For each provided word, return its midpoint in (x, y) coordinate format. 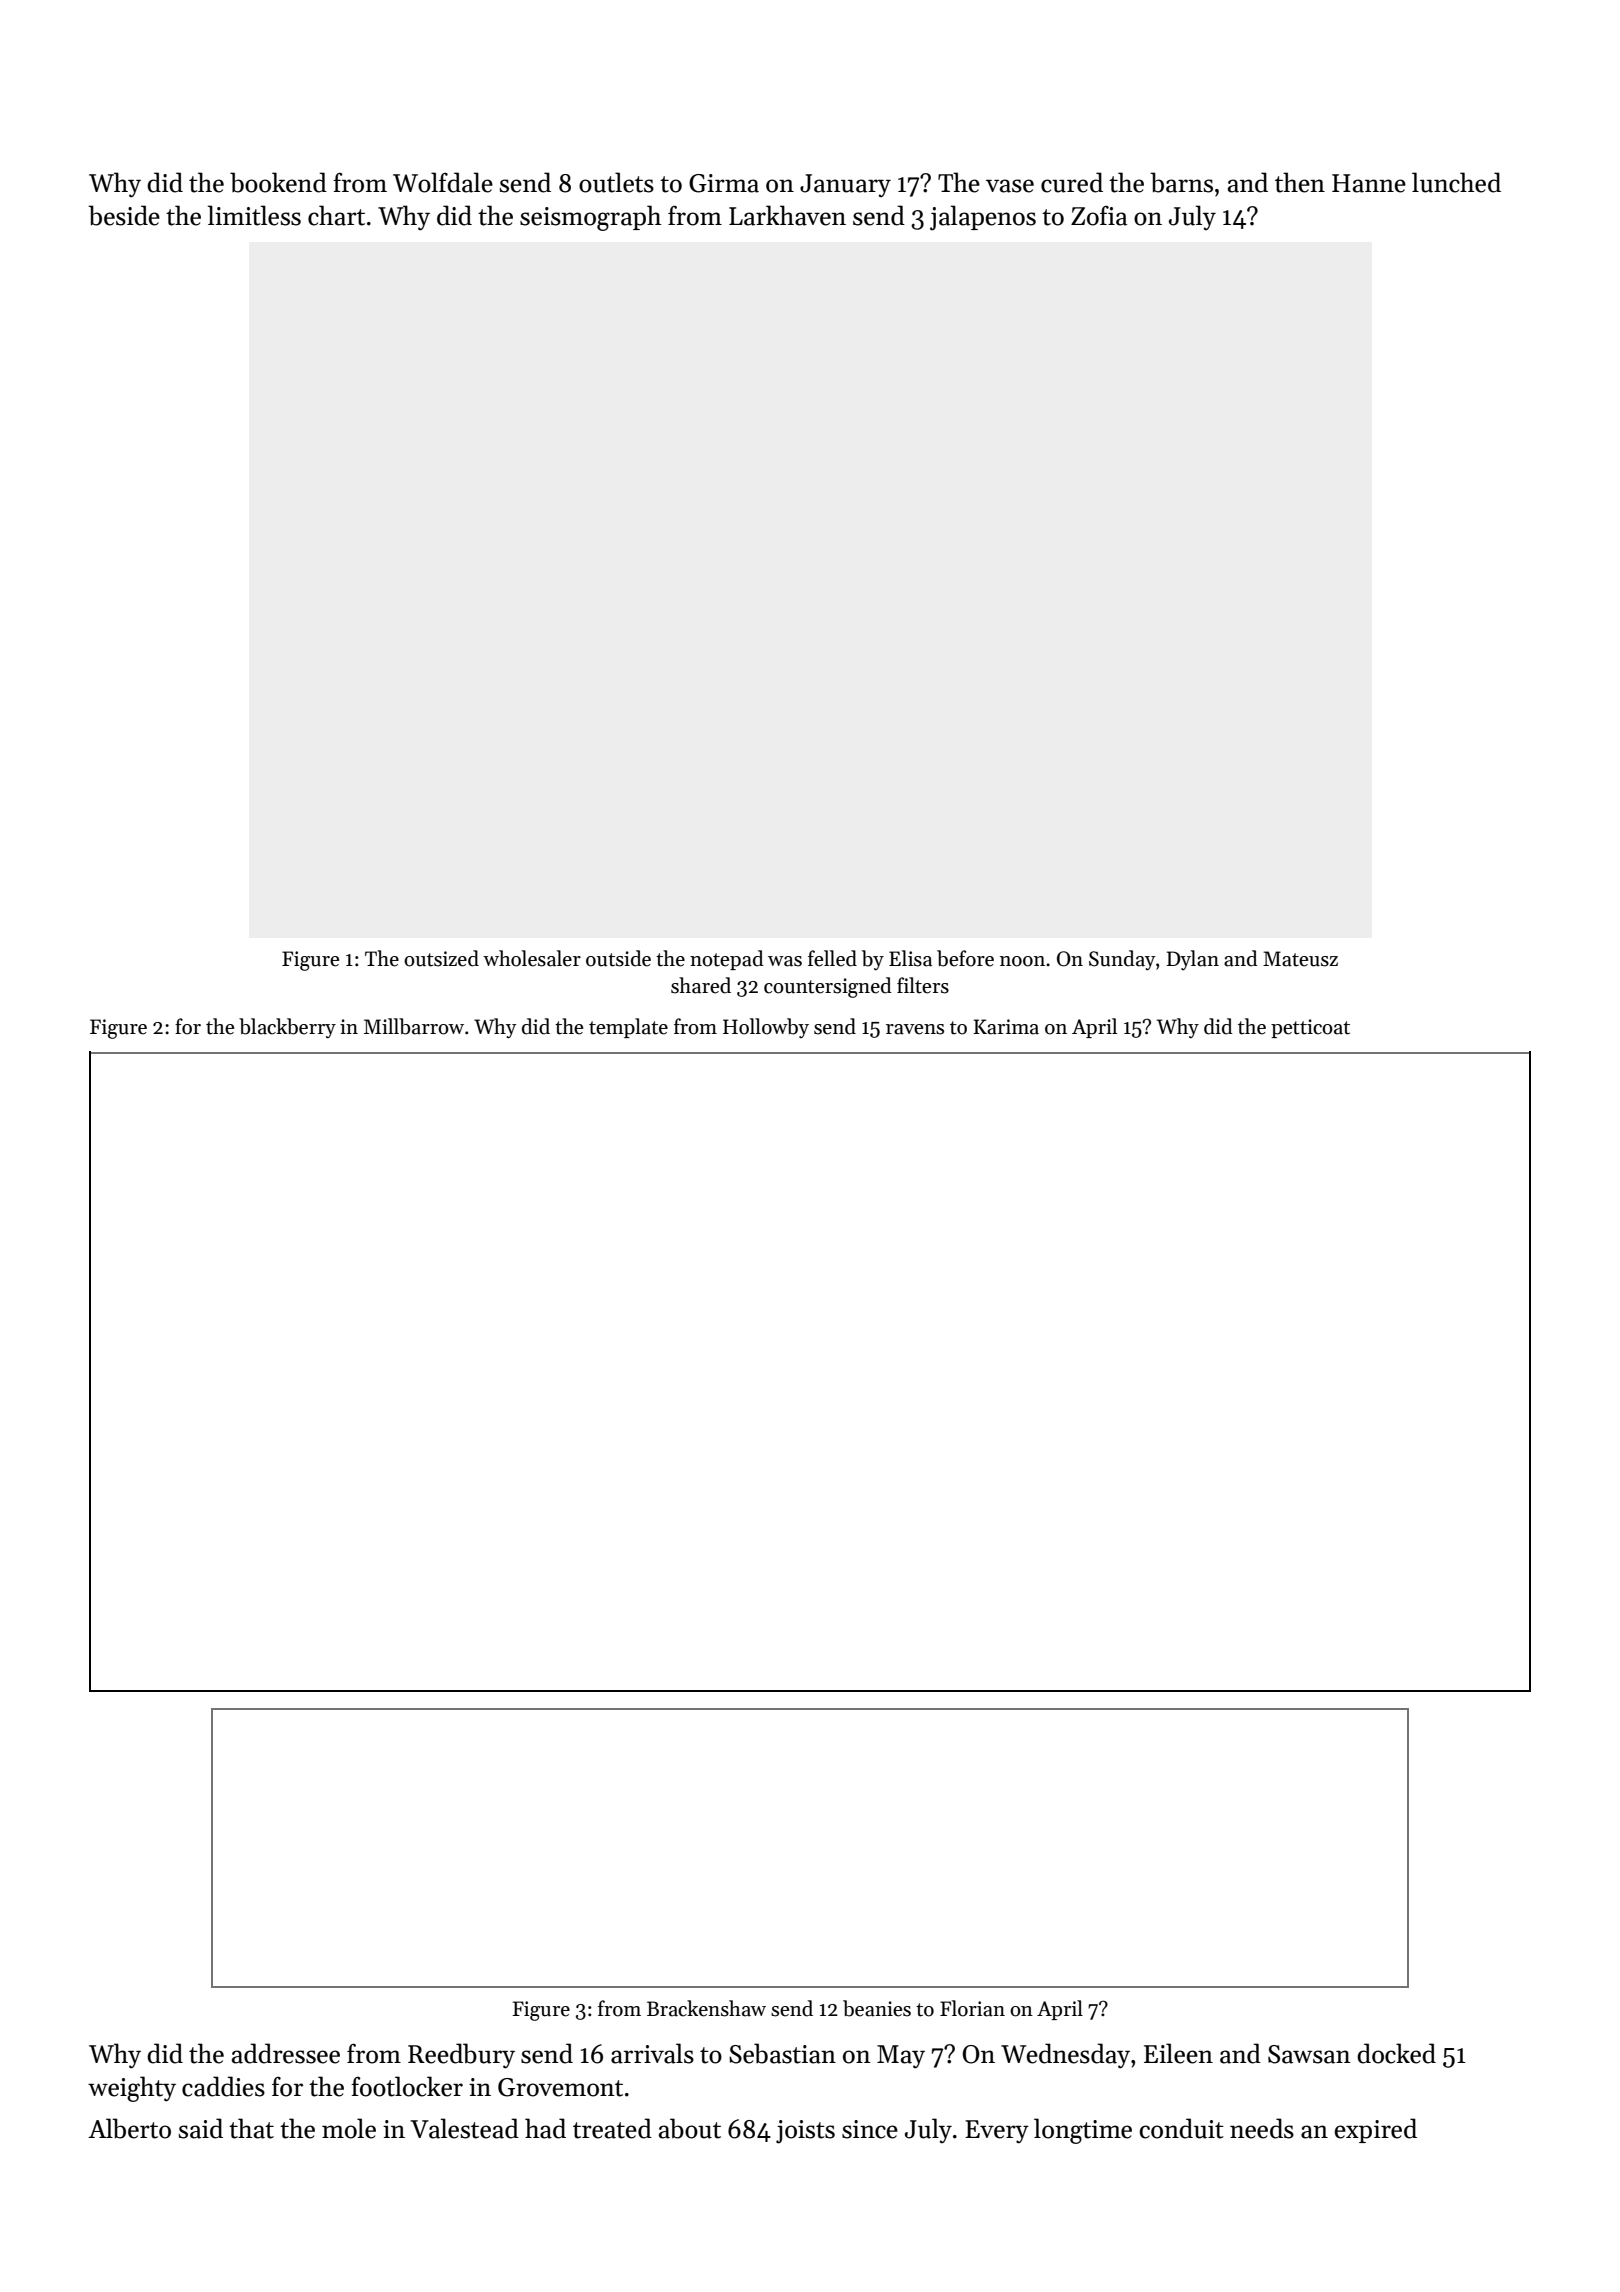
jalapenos (983, 218)
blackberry (287, 1028)
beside (124, 215)
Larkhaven (787, 215)
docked (1396, 2053)
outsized (441, 958)
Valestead (464, 2128)
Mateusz (1300, 959)
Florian (972, 2008)
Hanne (1369, 183)
